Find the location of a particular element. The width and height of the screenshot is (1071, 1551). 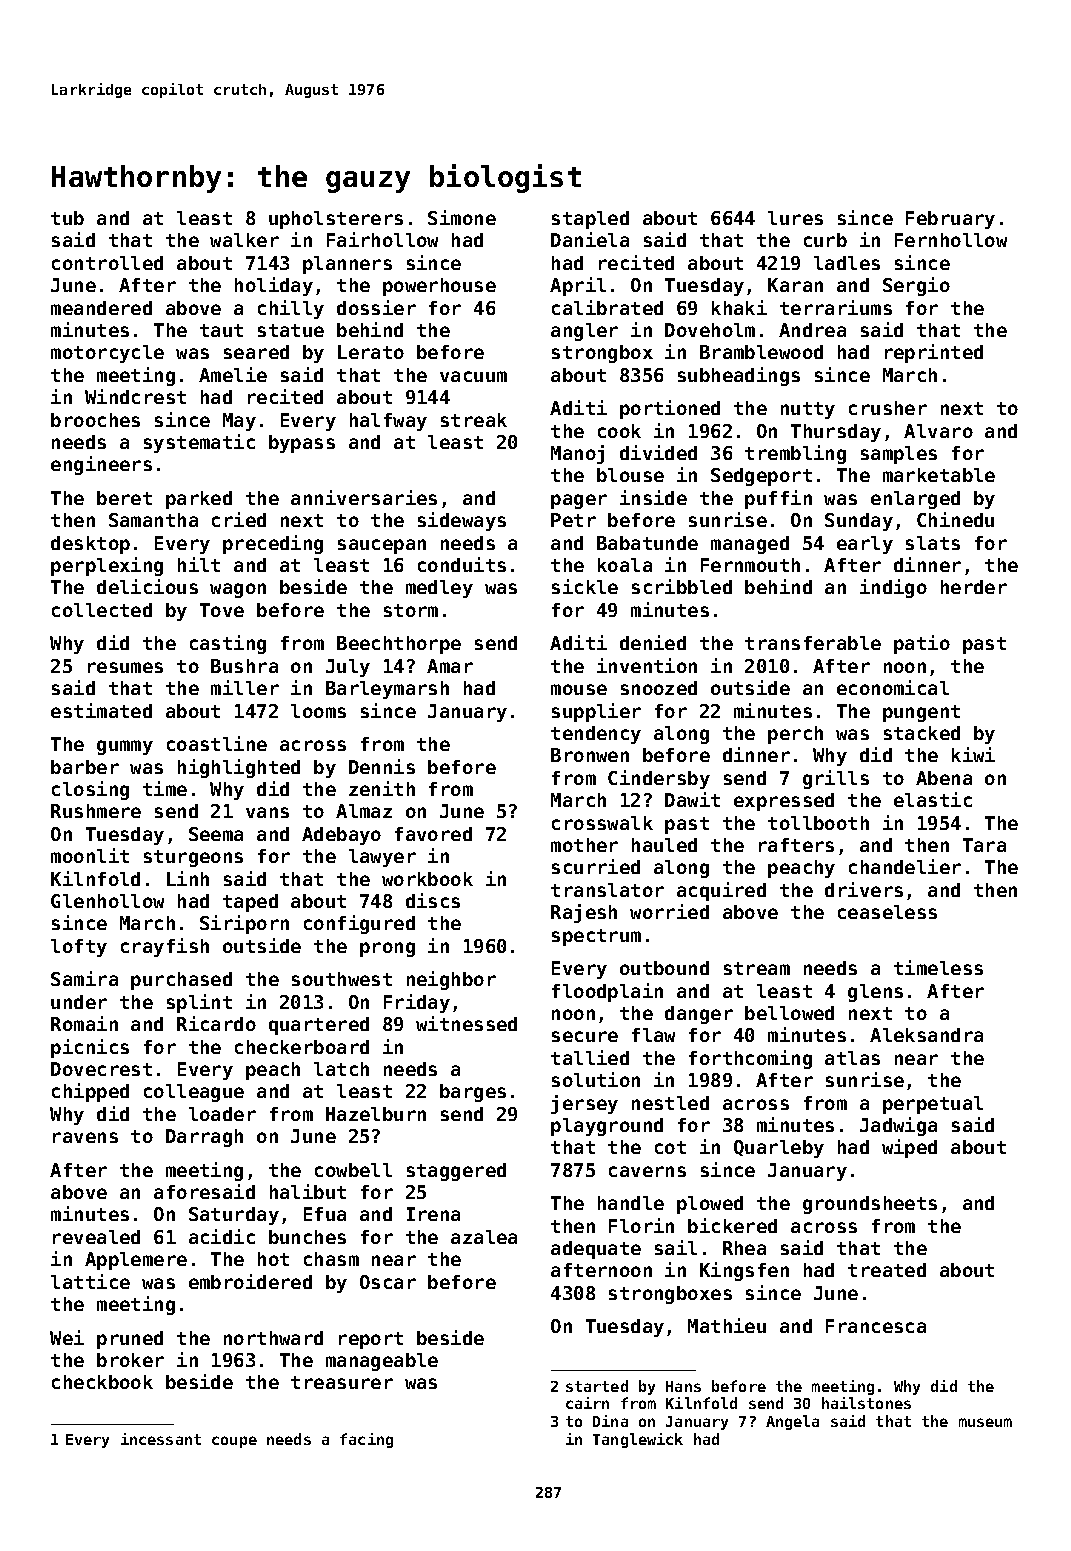

lures is located at coordinates (795, 218).
